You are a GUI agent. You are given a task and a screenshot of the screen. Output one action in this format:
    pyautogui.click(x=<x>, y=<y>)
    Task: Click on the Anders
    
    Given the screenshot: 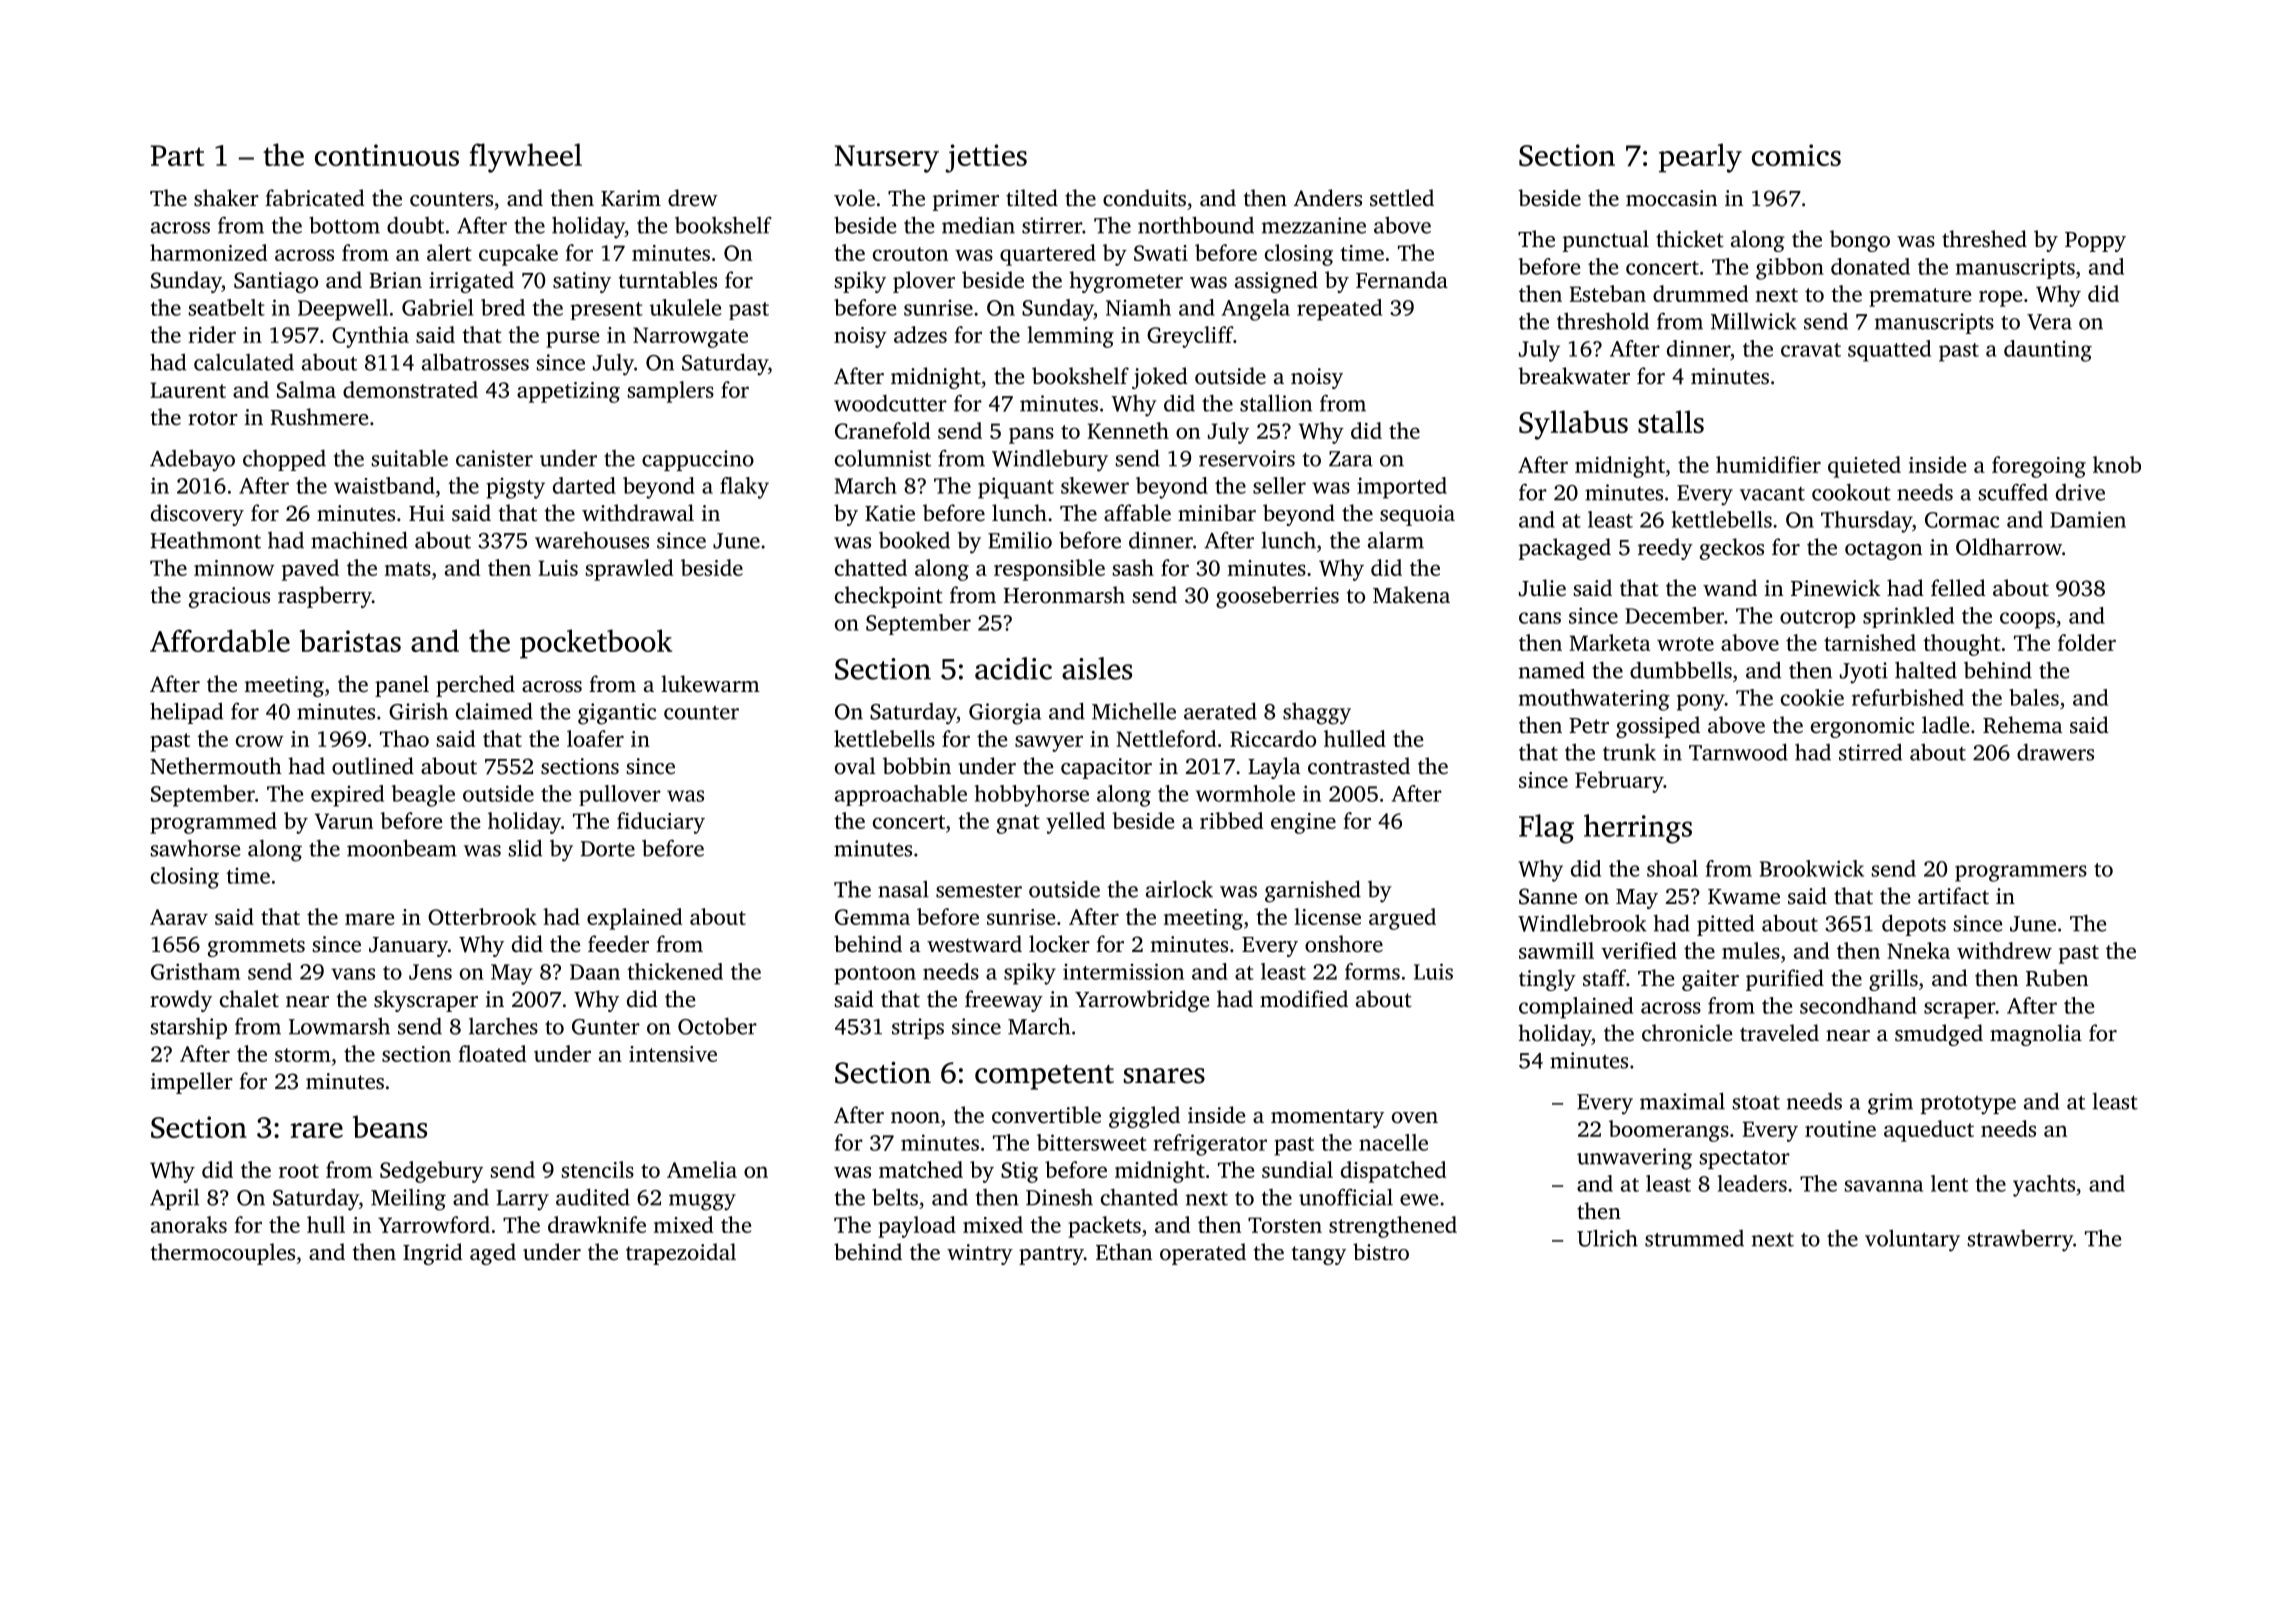 What is the action you would take?
    pyautogui.click(x=1328, y=198)
